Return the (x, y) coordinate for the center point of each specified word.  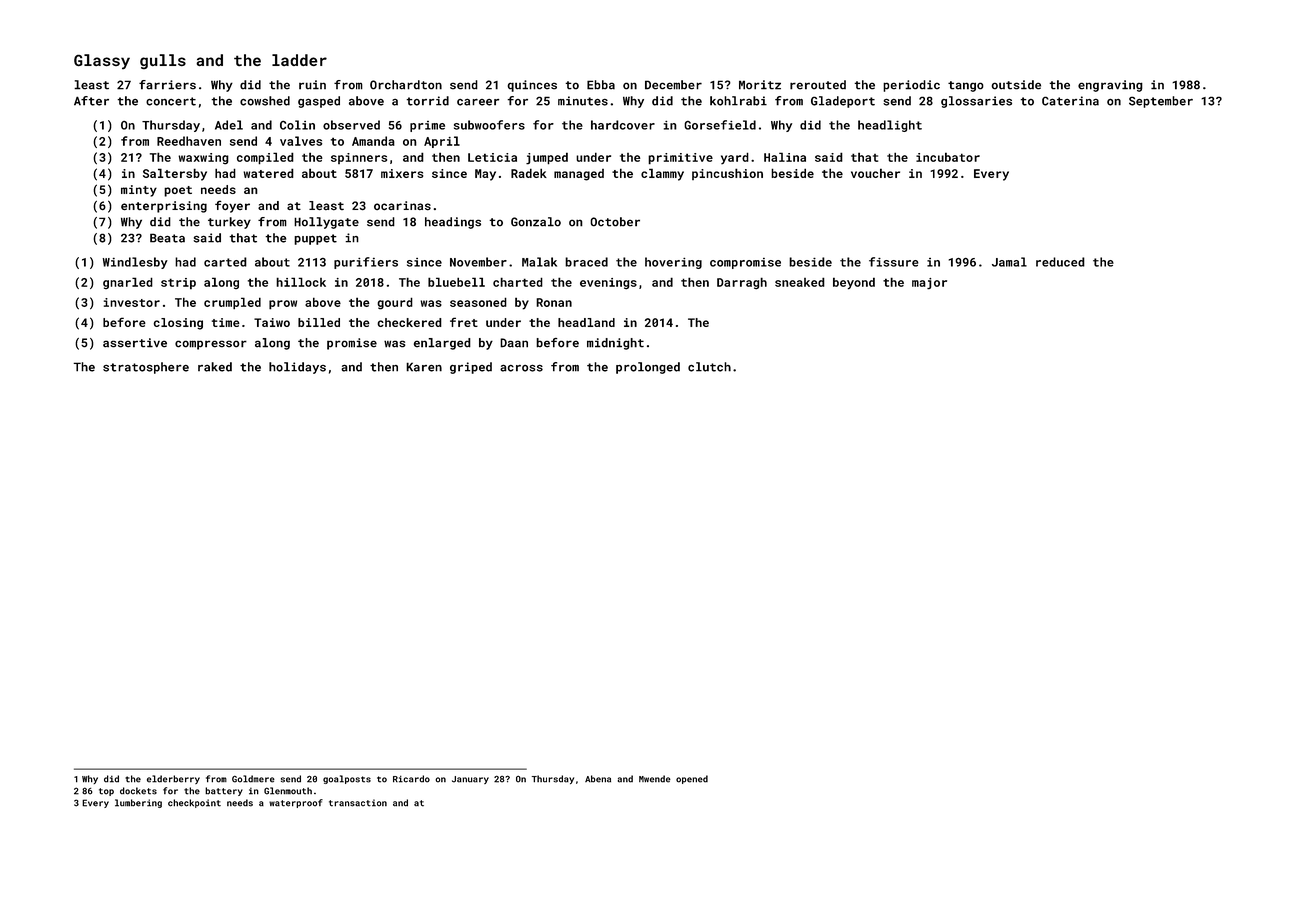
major (929, 284)
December (673, 85)
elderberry (173, 779)
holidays (297, 368)
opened (692, 779)
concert (171, 101)
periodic (911, 86)
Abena (598, 779)
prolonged (648, 368)
